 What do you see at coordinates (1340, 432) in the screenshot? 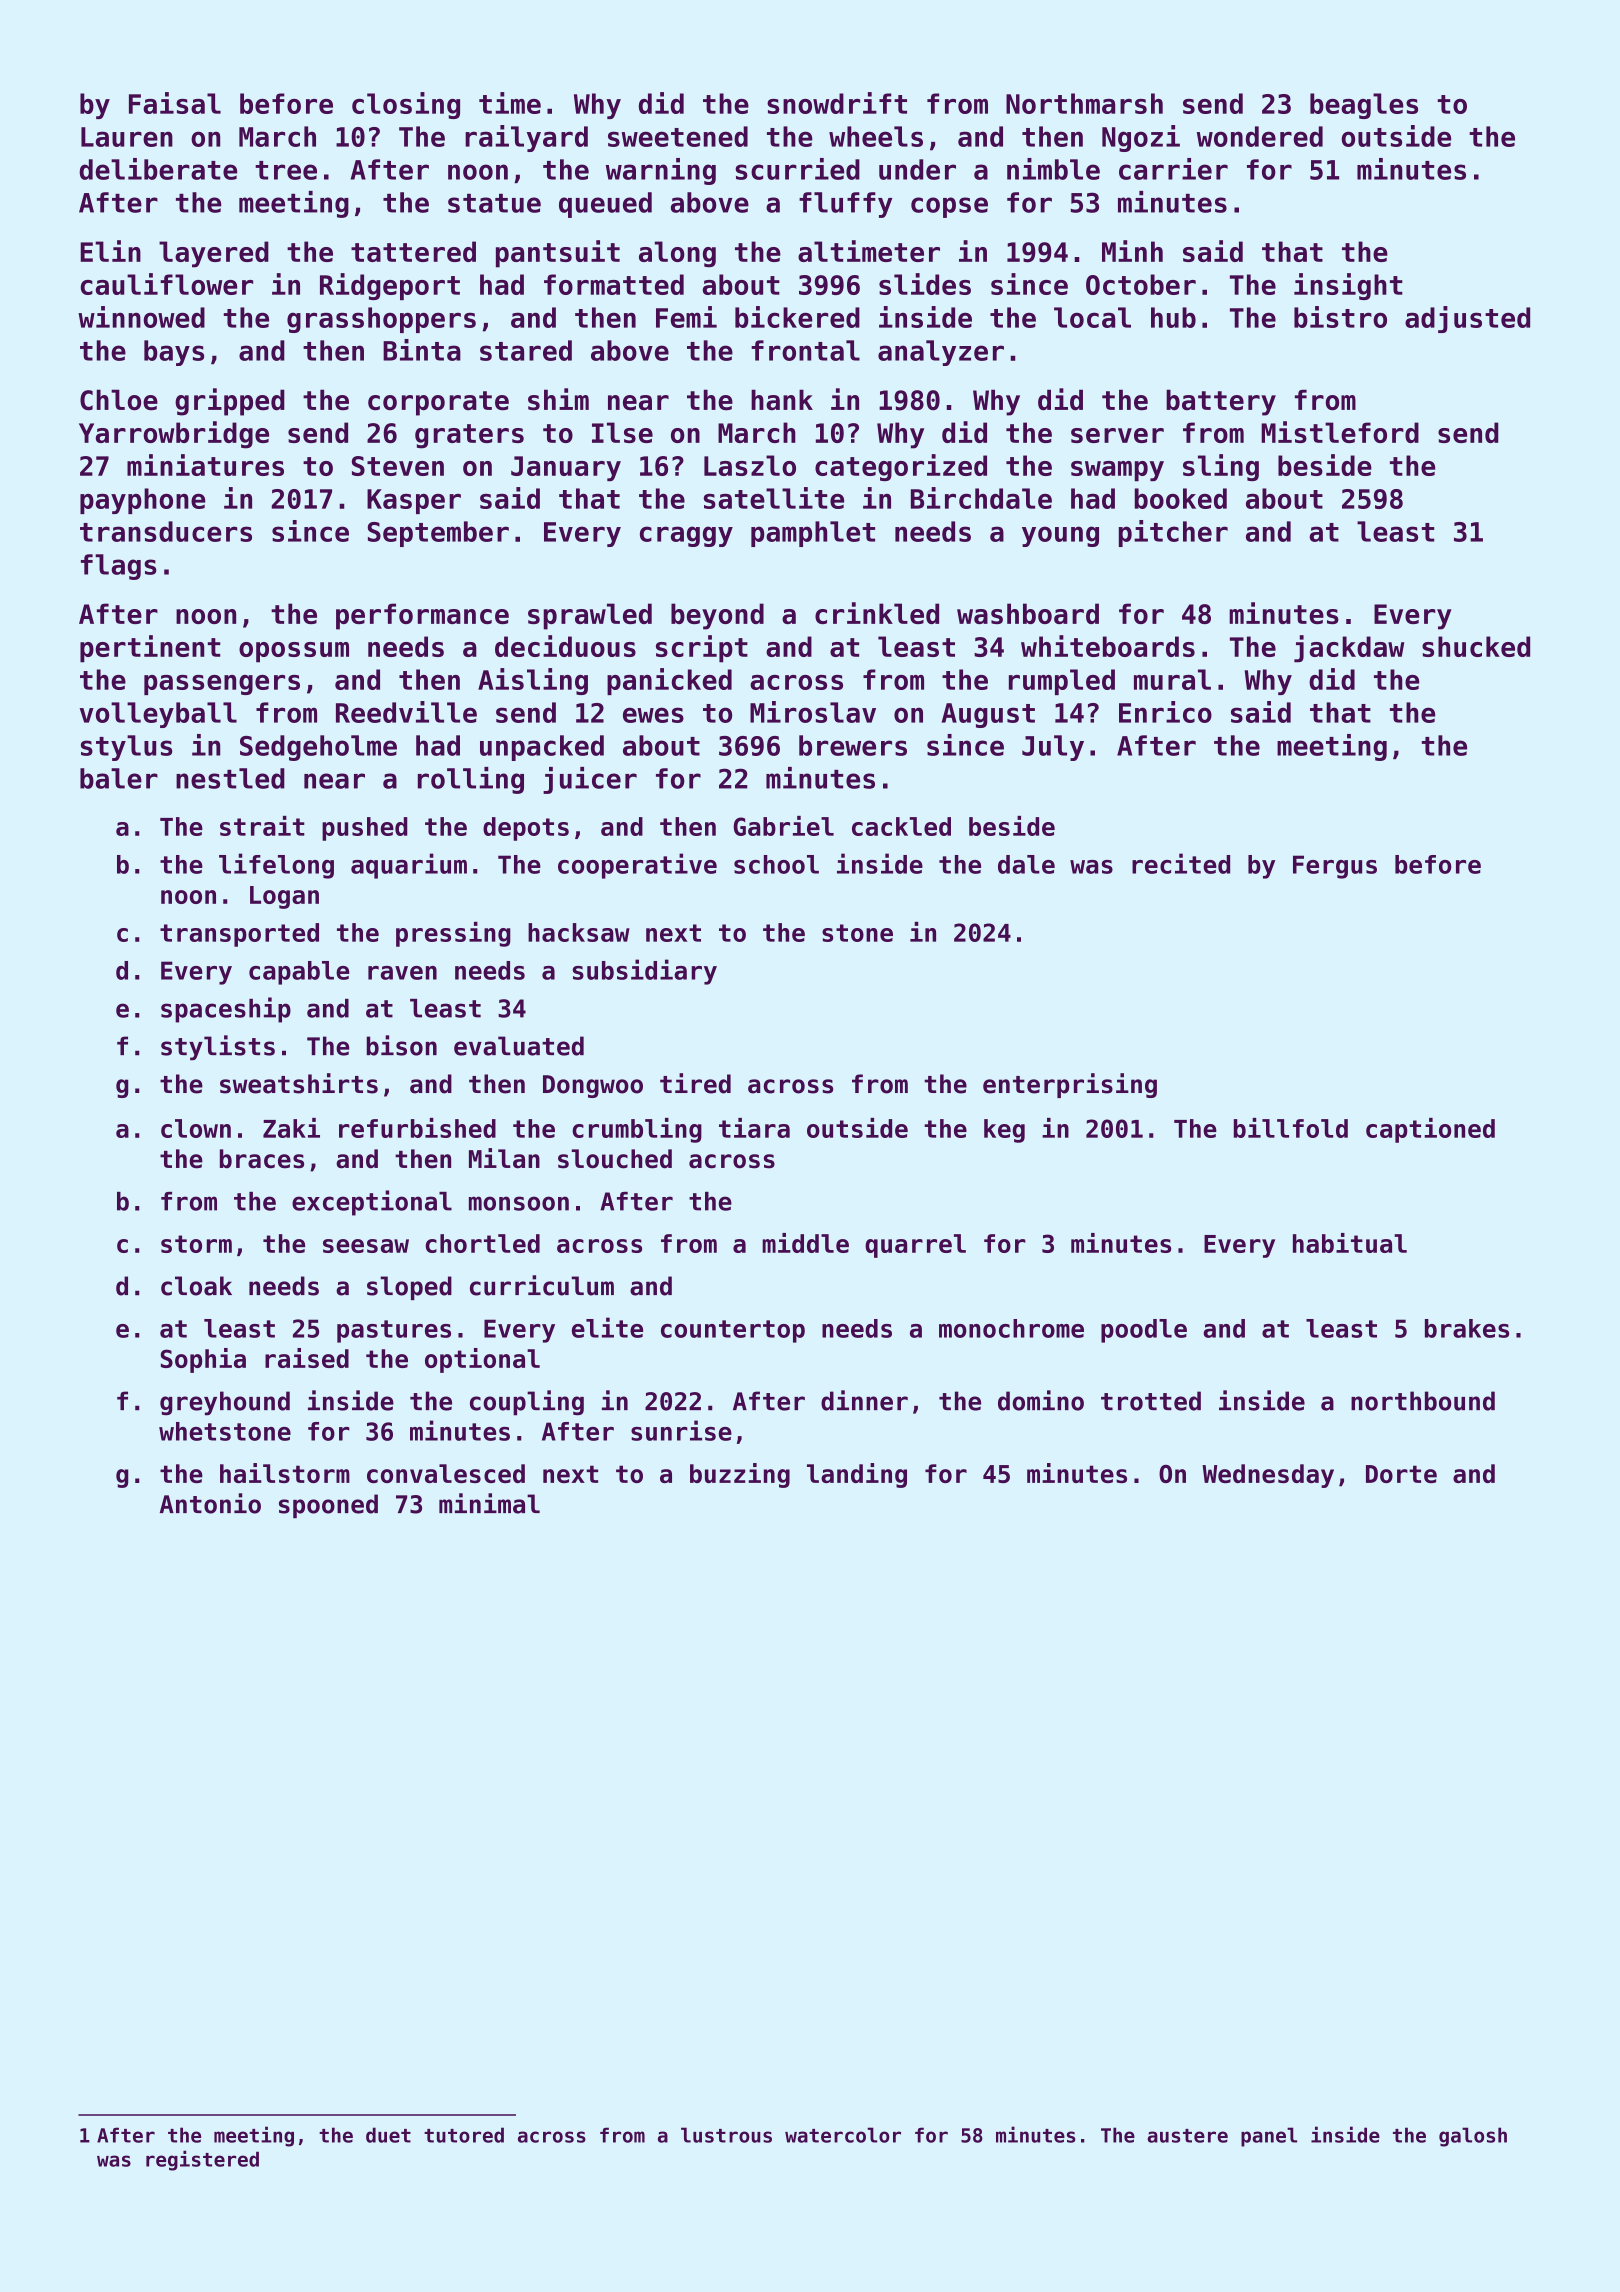
I see `Mistleford` at bounding box center [1340, 432].
